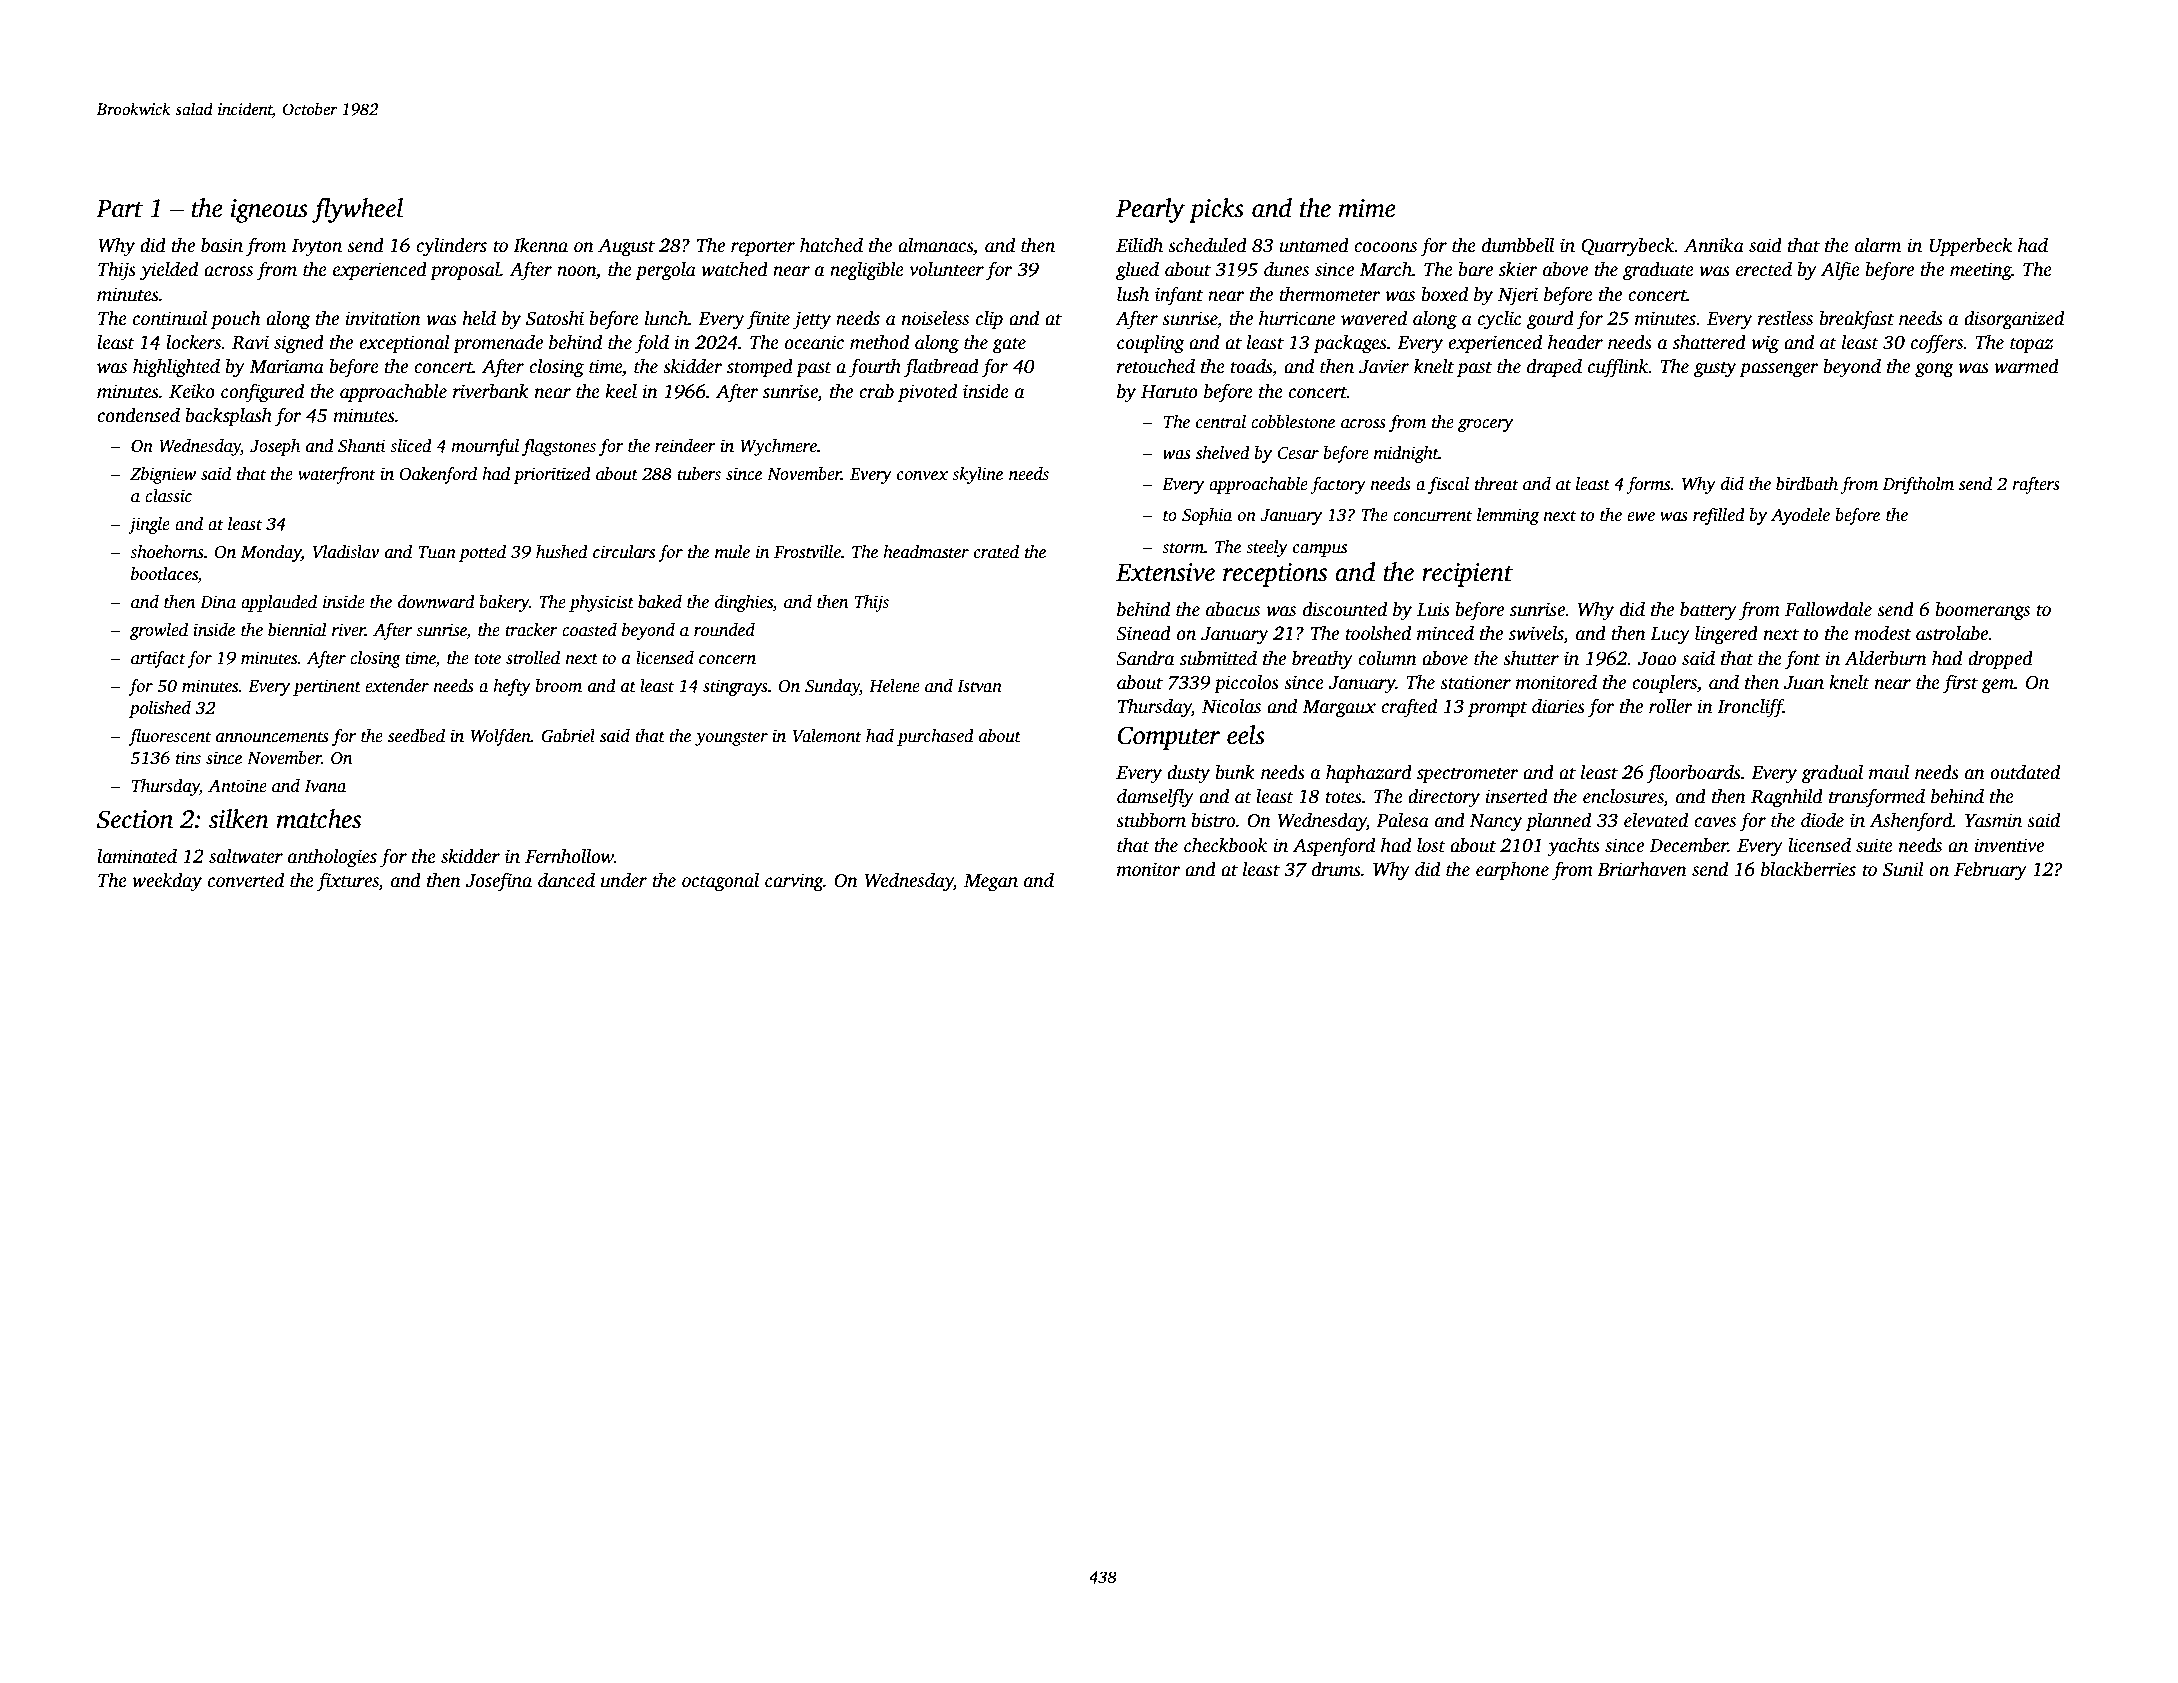  Describe the element at coordinates (1169, 738) in the screenshot. I see `Computer` at that location.
